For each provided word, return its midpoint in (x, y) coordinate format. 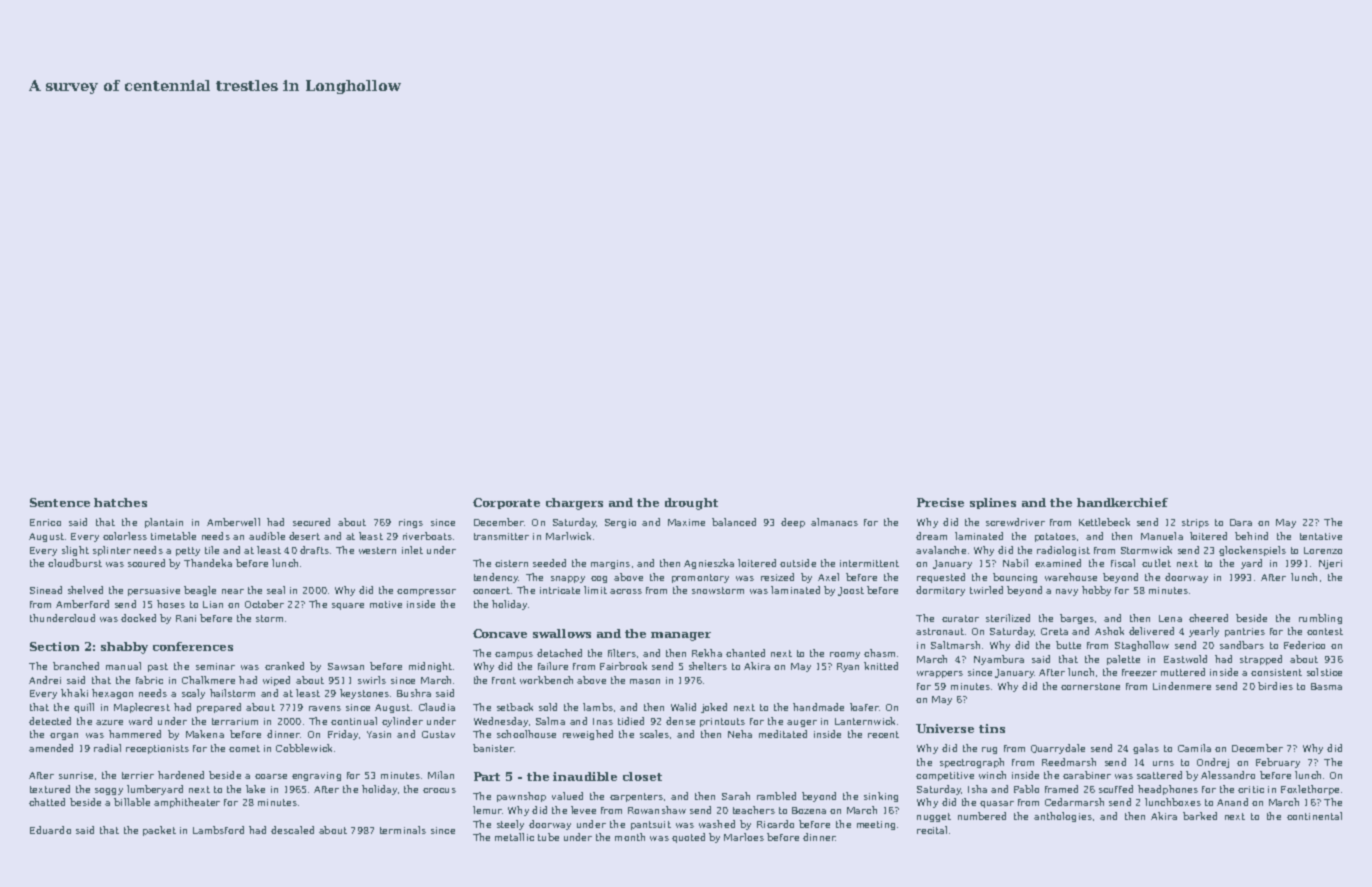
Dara (1241, 522)
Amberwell (233, 522)
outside (798, 563)
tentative (1321, 536)
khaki (74, 693)
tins (992, 728)
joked (714, 708)
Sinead (46, 590)
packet (159, 831)
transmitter (501, 536)
